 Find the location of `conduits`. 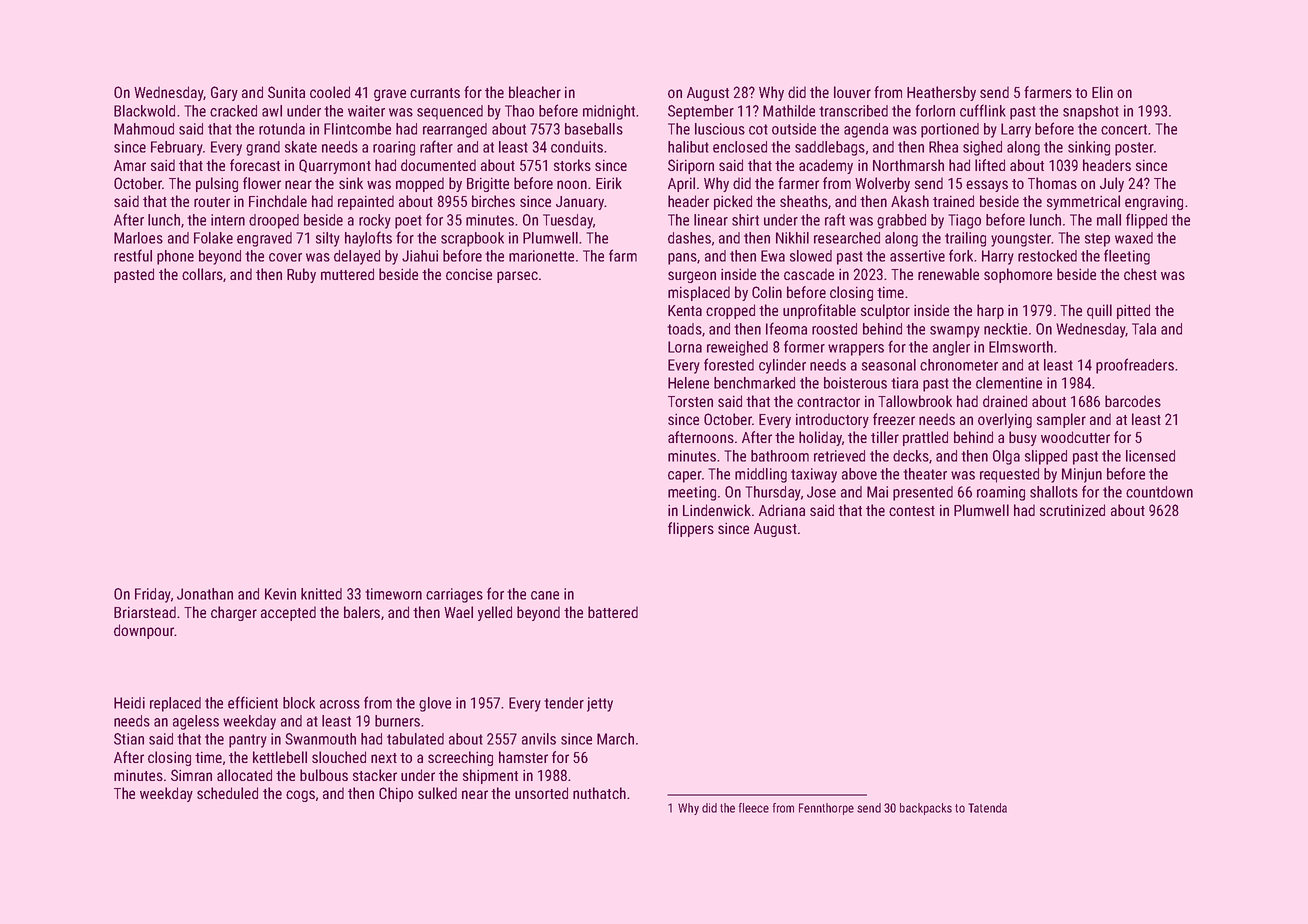

conduits is located at coordinates (577, 147).
